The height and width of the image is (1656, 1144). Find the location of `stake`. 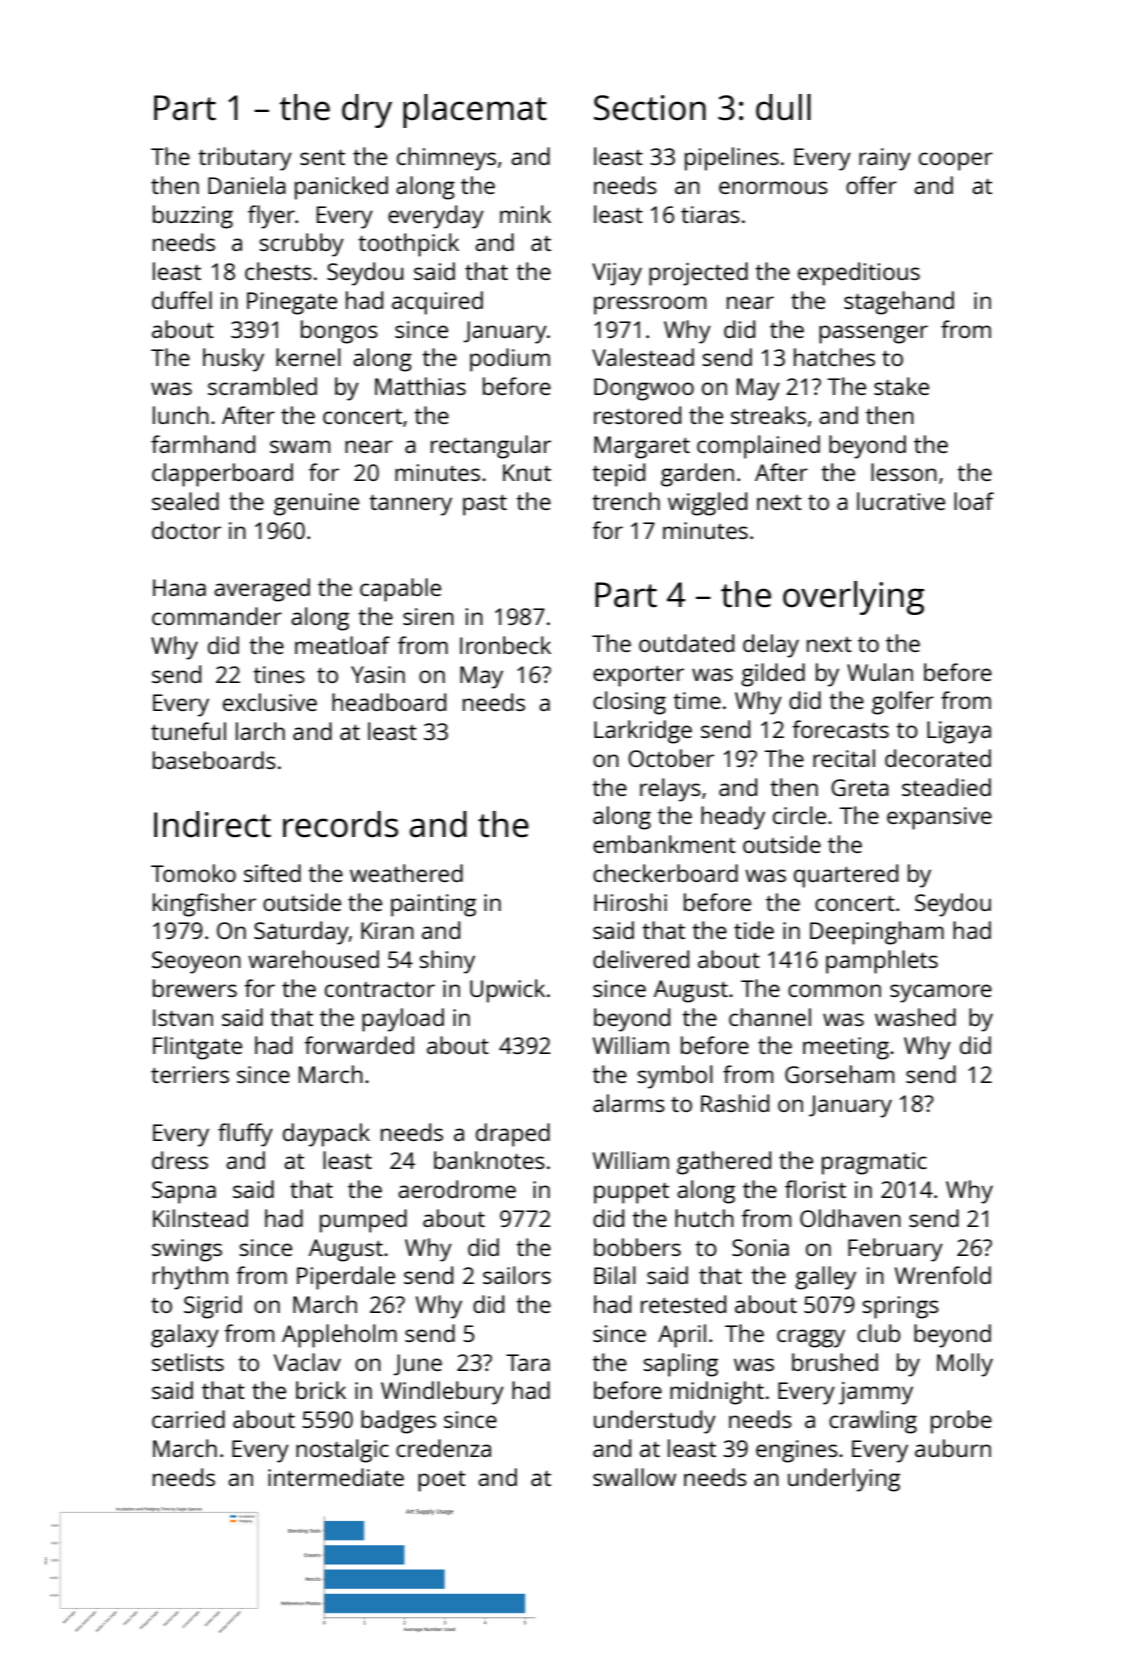

stake is located at coordinates (901, 386).
